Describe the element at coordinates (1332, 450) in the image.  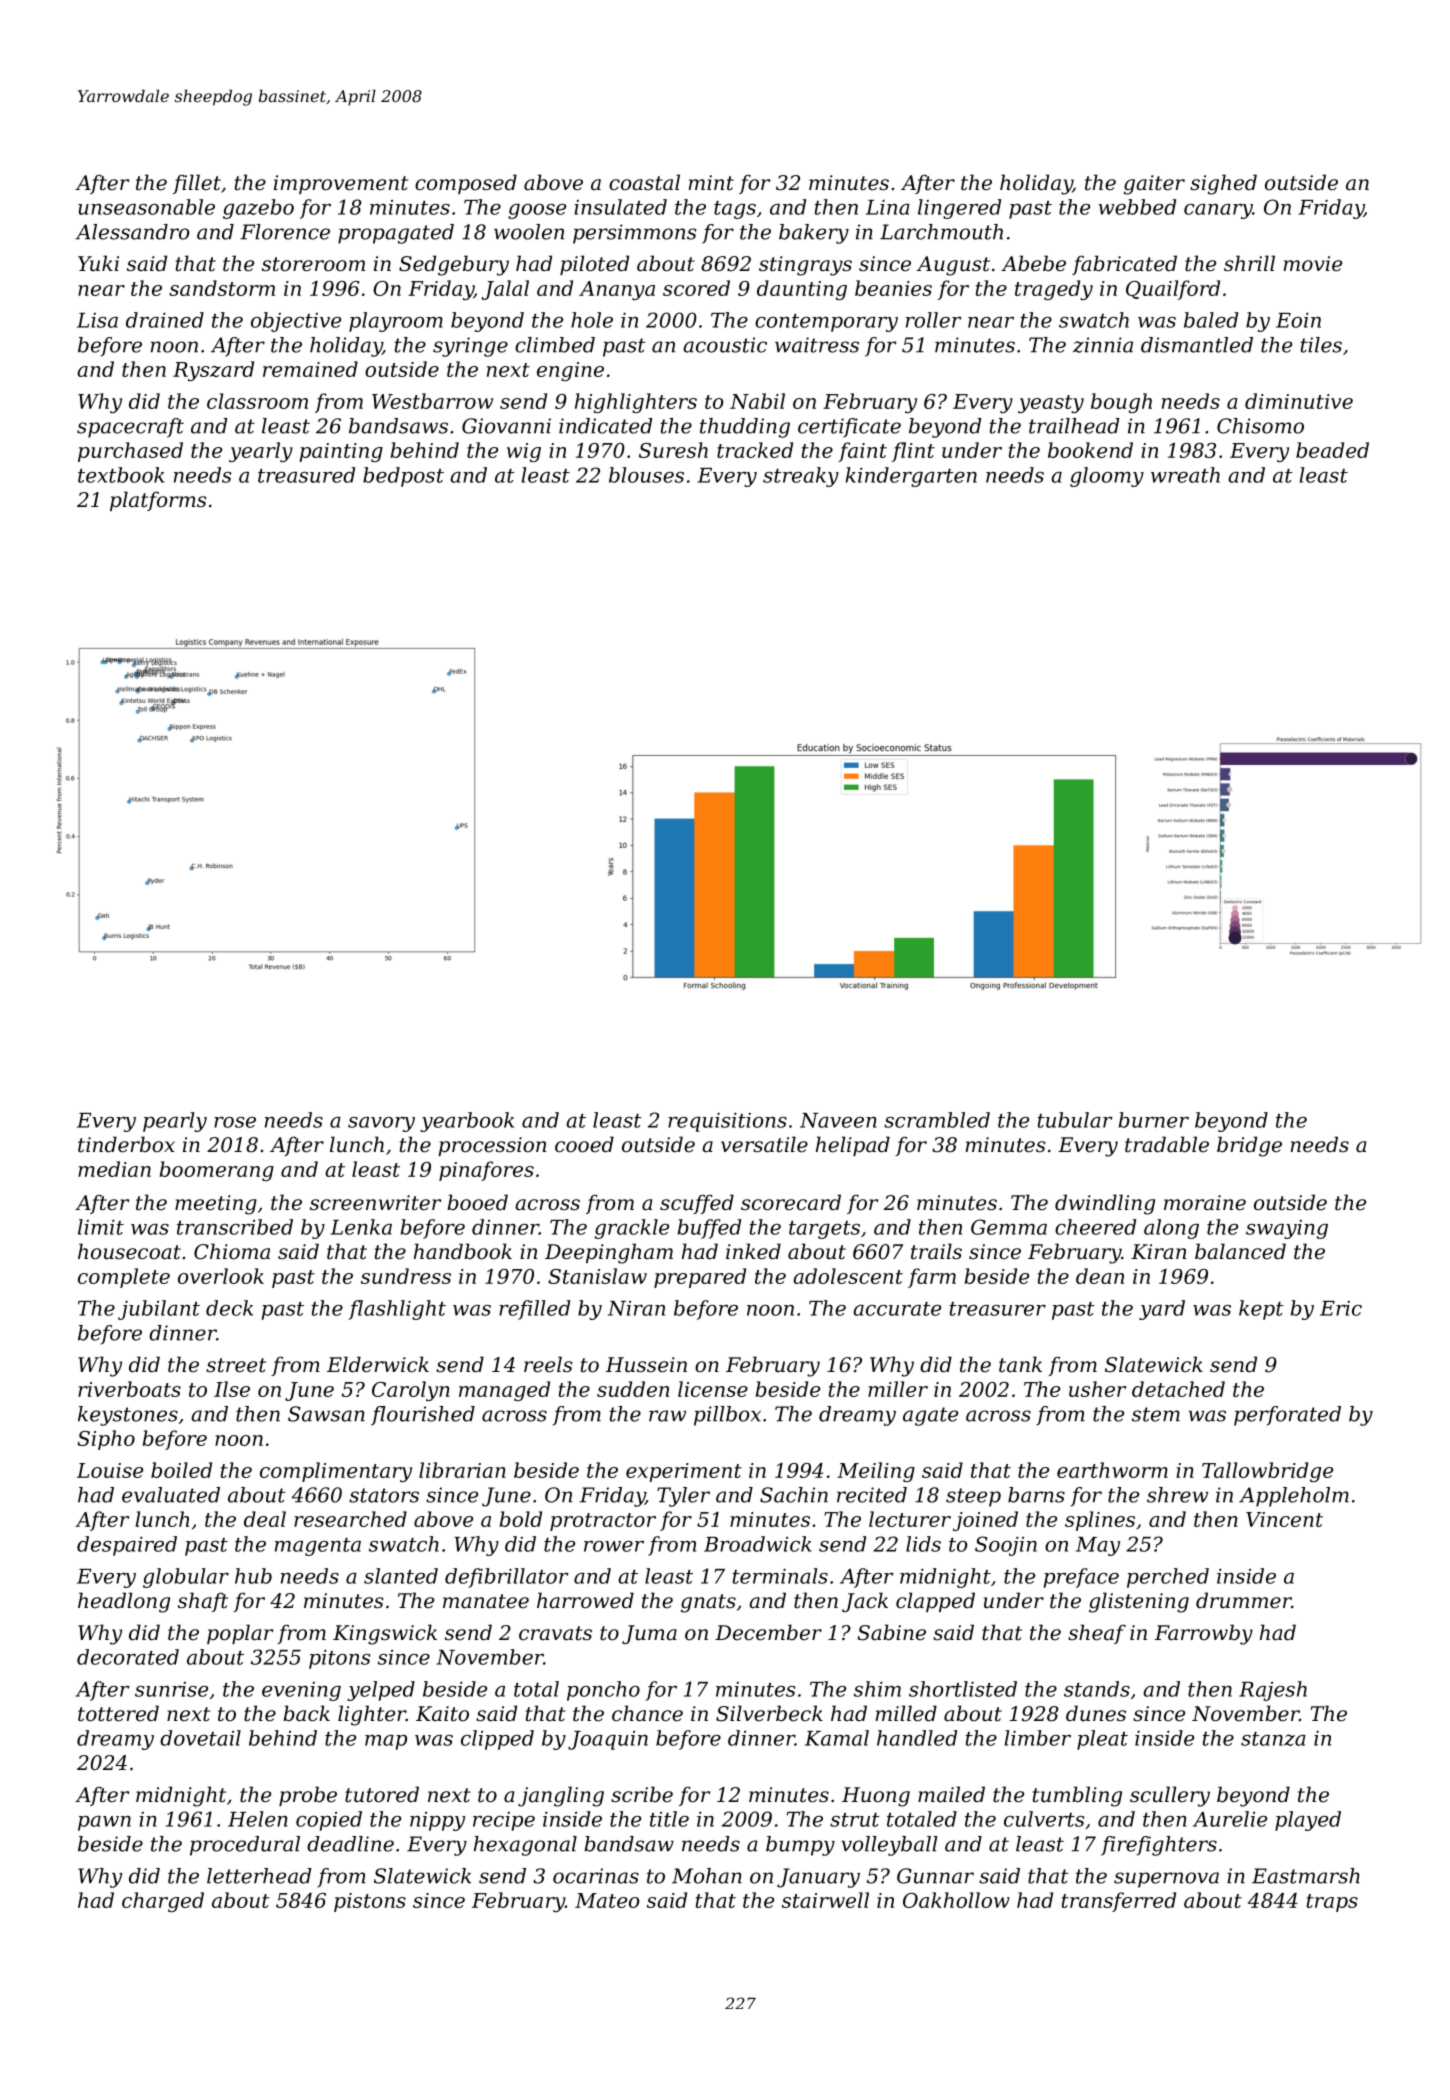
I see `beaded` at that location.
